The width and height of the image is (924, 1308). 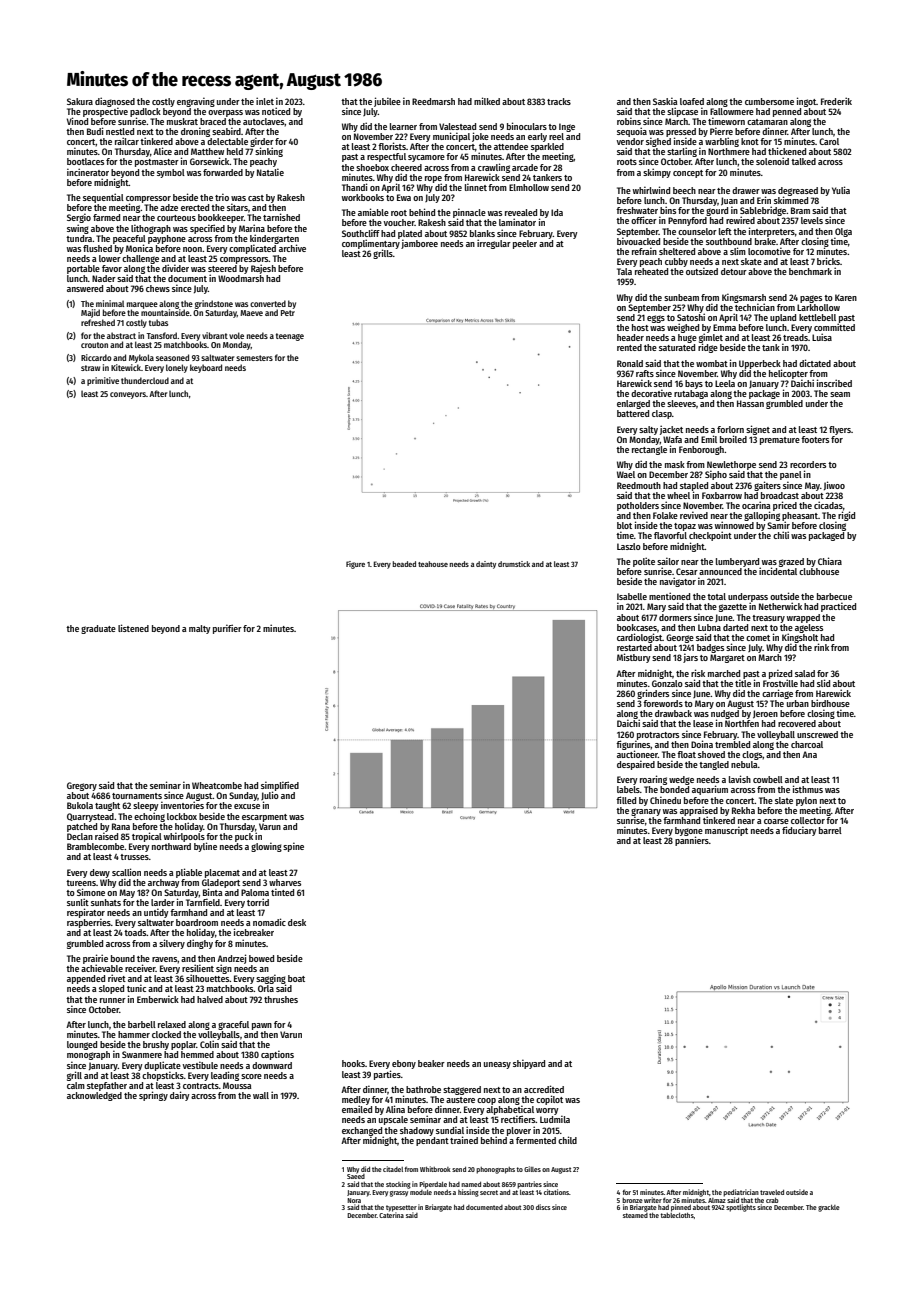 What do you see at coordinates (354, 1200) in the image?
I see `Nora` at bounding box center [354, 1200].
